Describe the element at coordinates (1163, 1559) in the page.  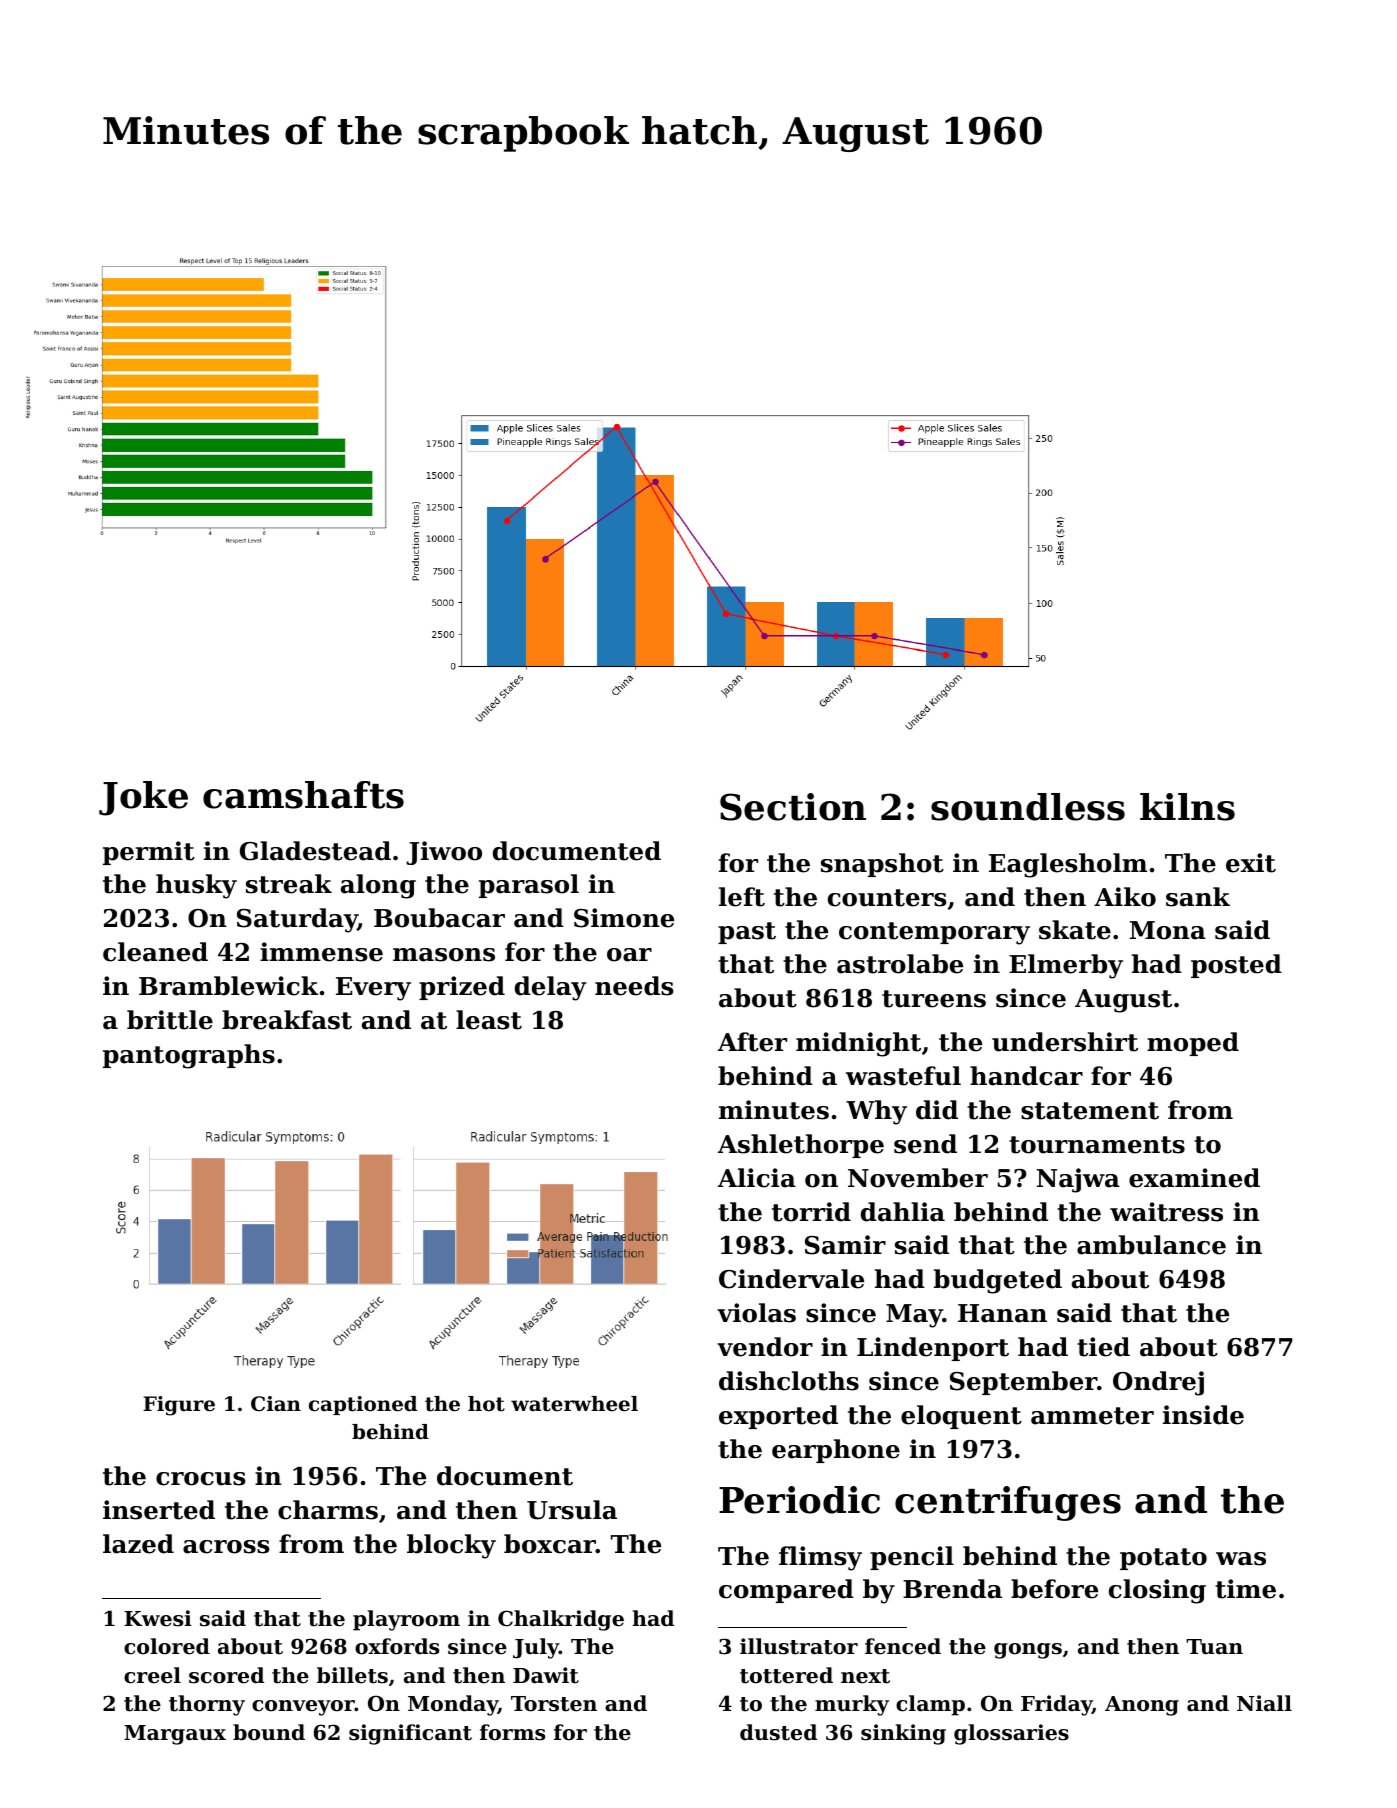
I see `potato` at that location.
